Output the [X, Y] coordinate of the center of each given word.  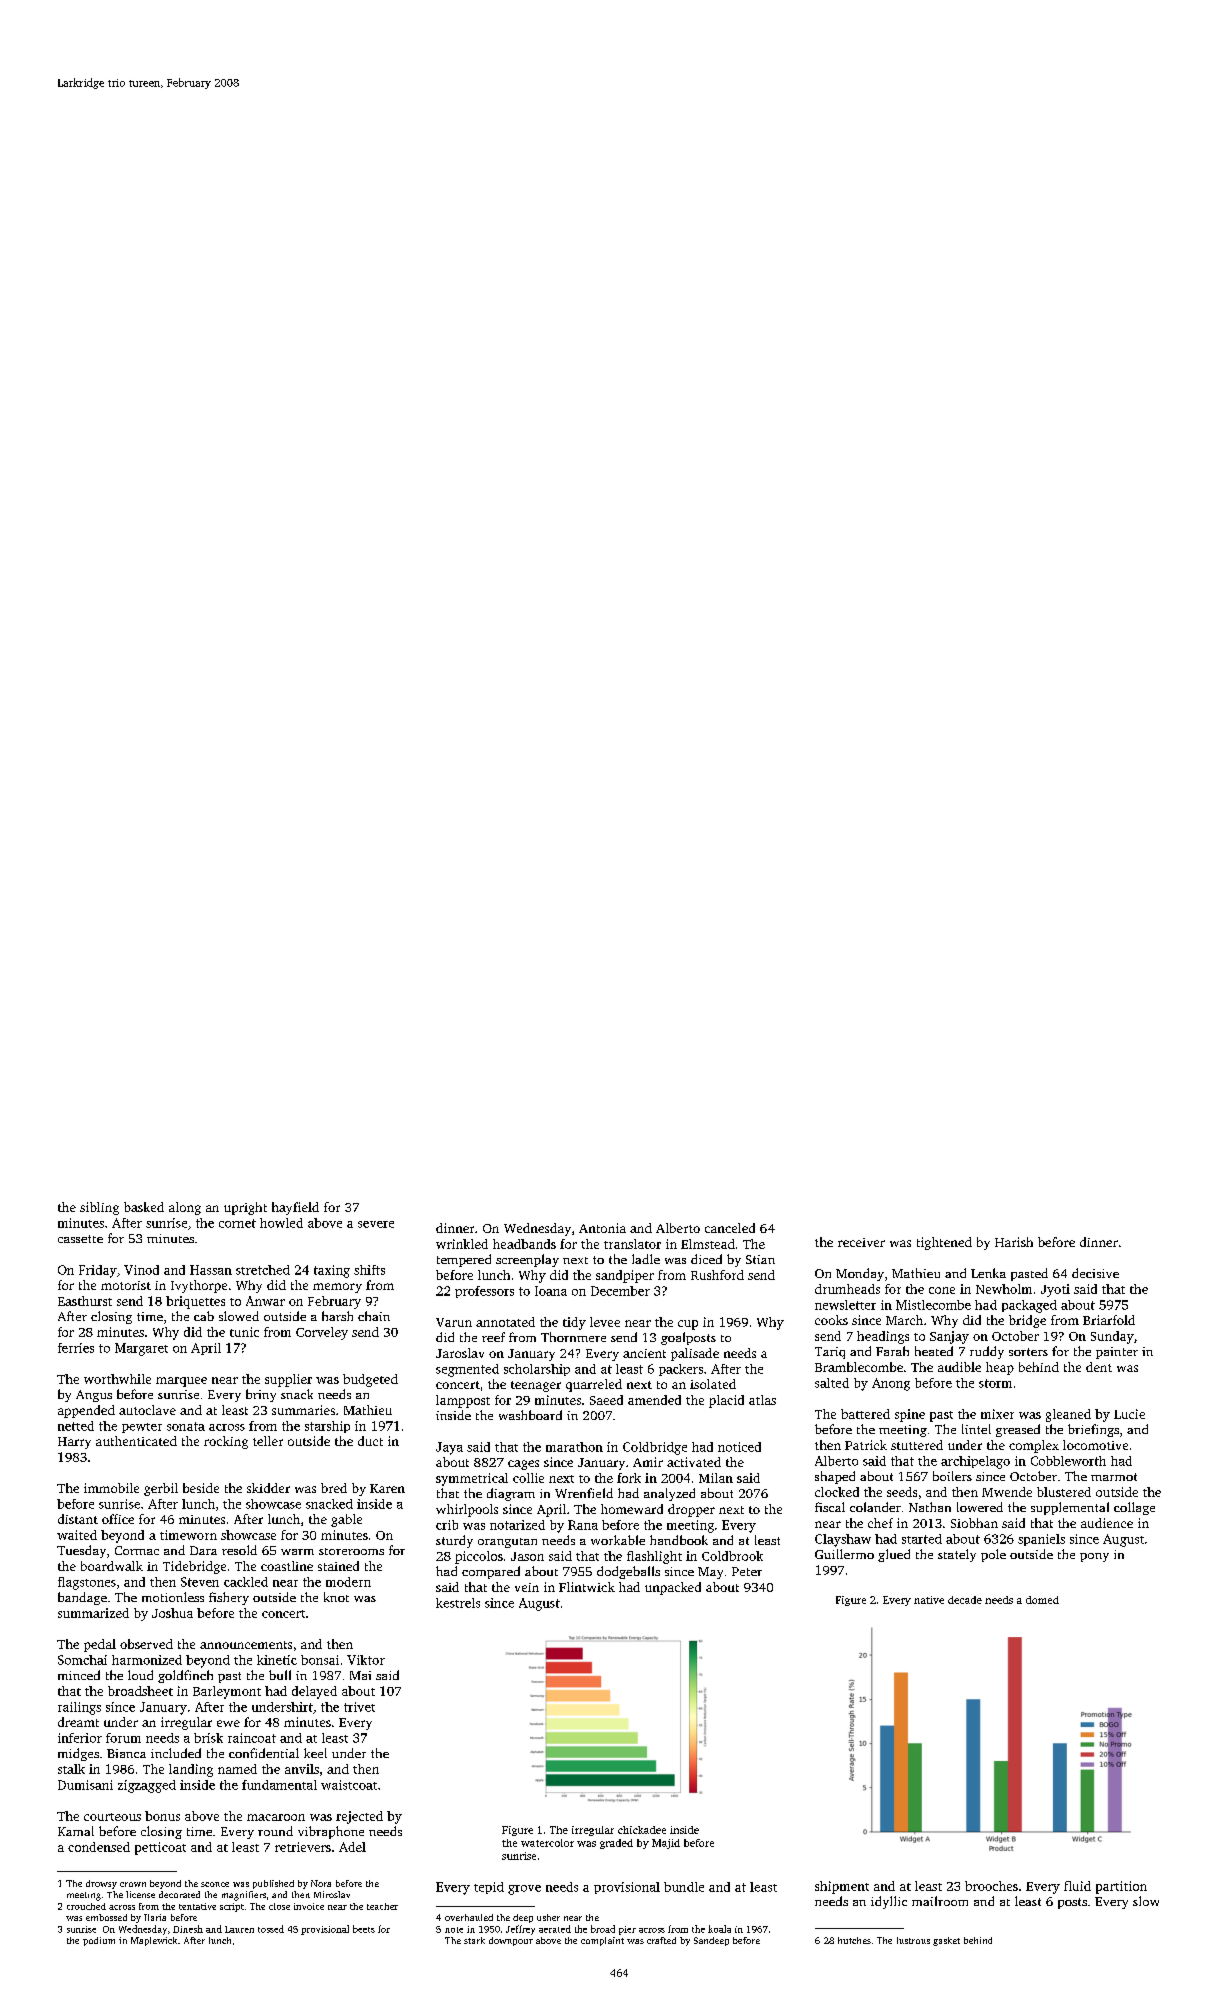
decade [965, 1600]
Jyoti [1055, 1290]
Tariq [830, 1353]
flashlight [654, 1557]
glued [894, 1555]
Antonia [602, 1228]
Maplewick [154, 1941]
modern [348, 1582]
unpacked [673, 1588]
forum [123, 1738]
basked [144, 1207]
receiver [861, 1242]
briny [261, 1395]
